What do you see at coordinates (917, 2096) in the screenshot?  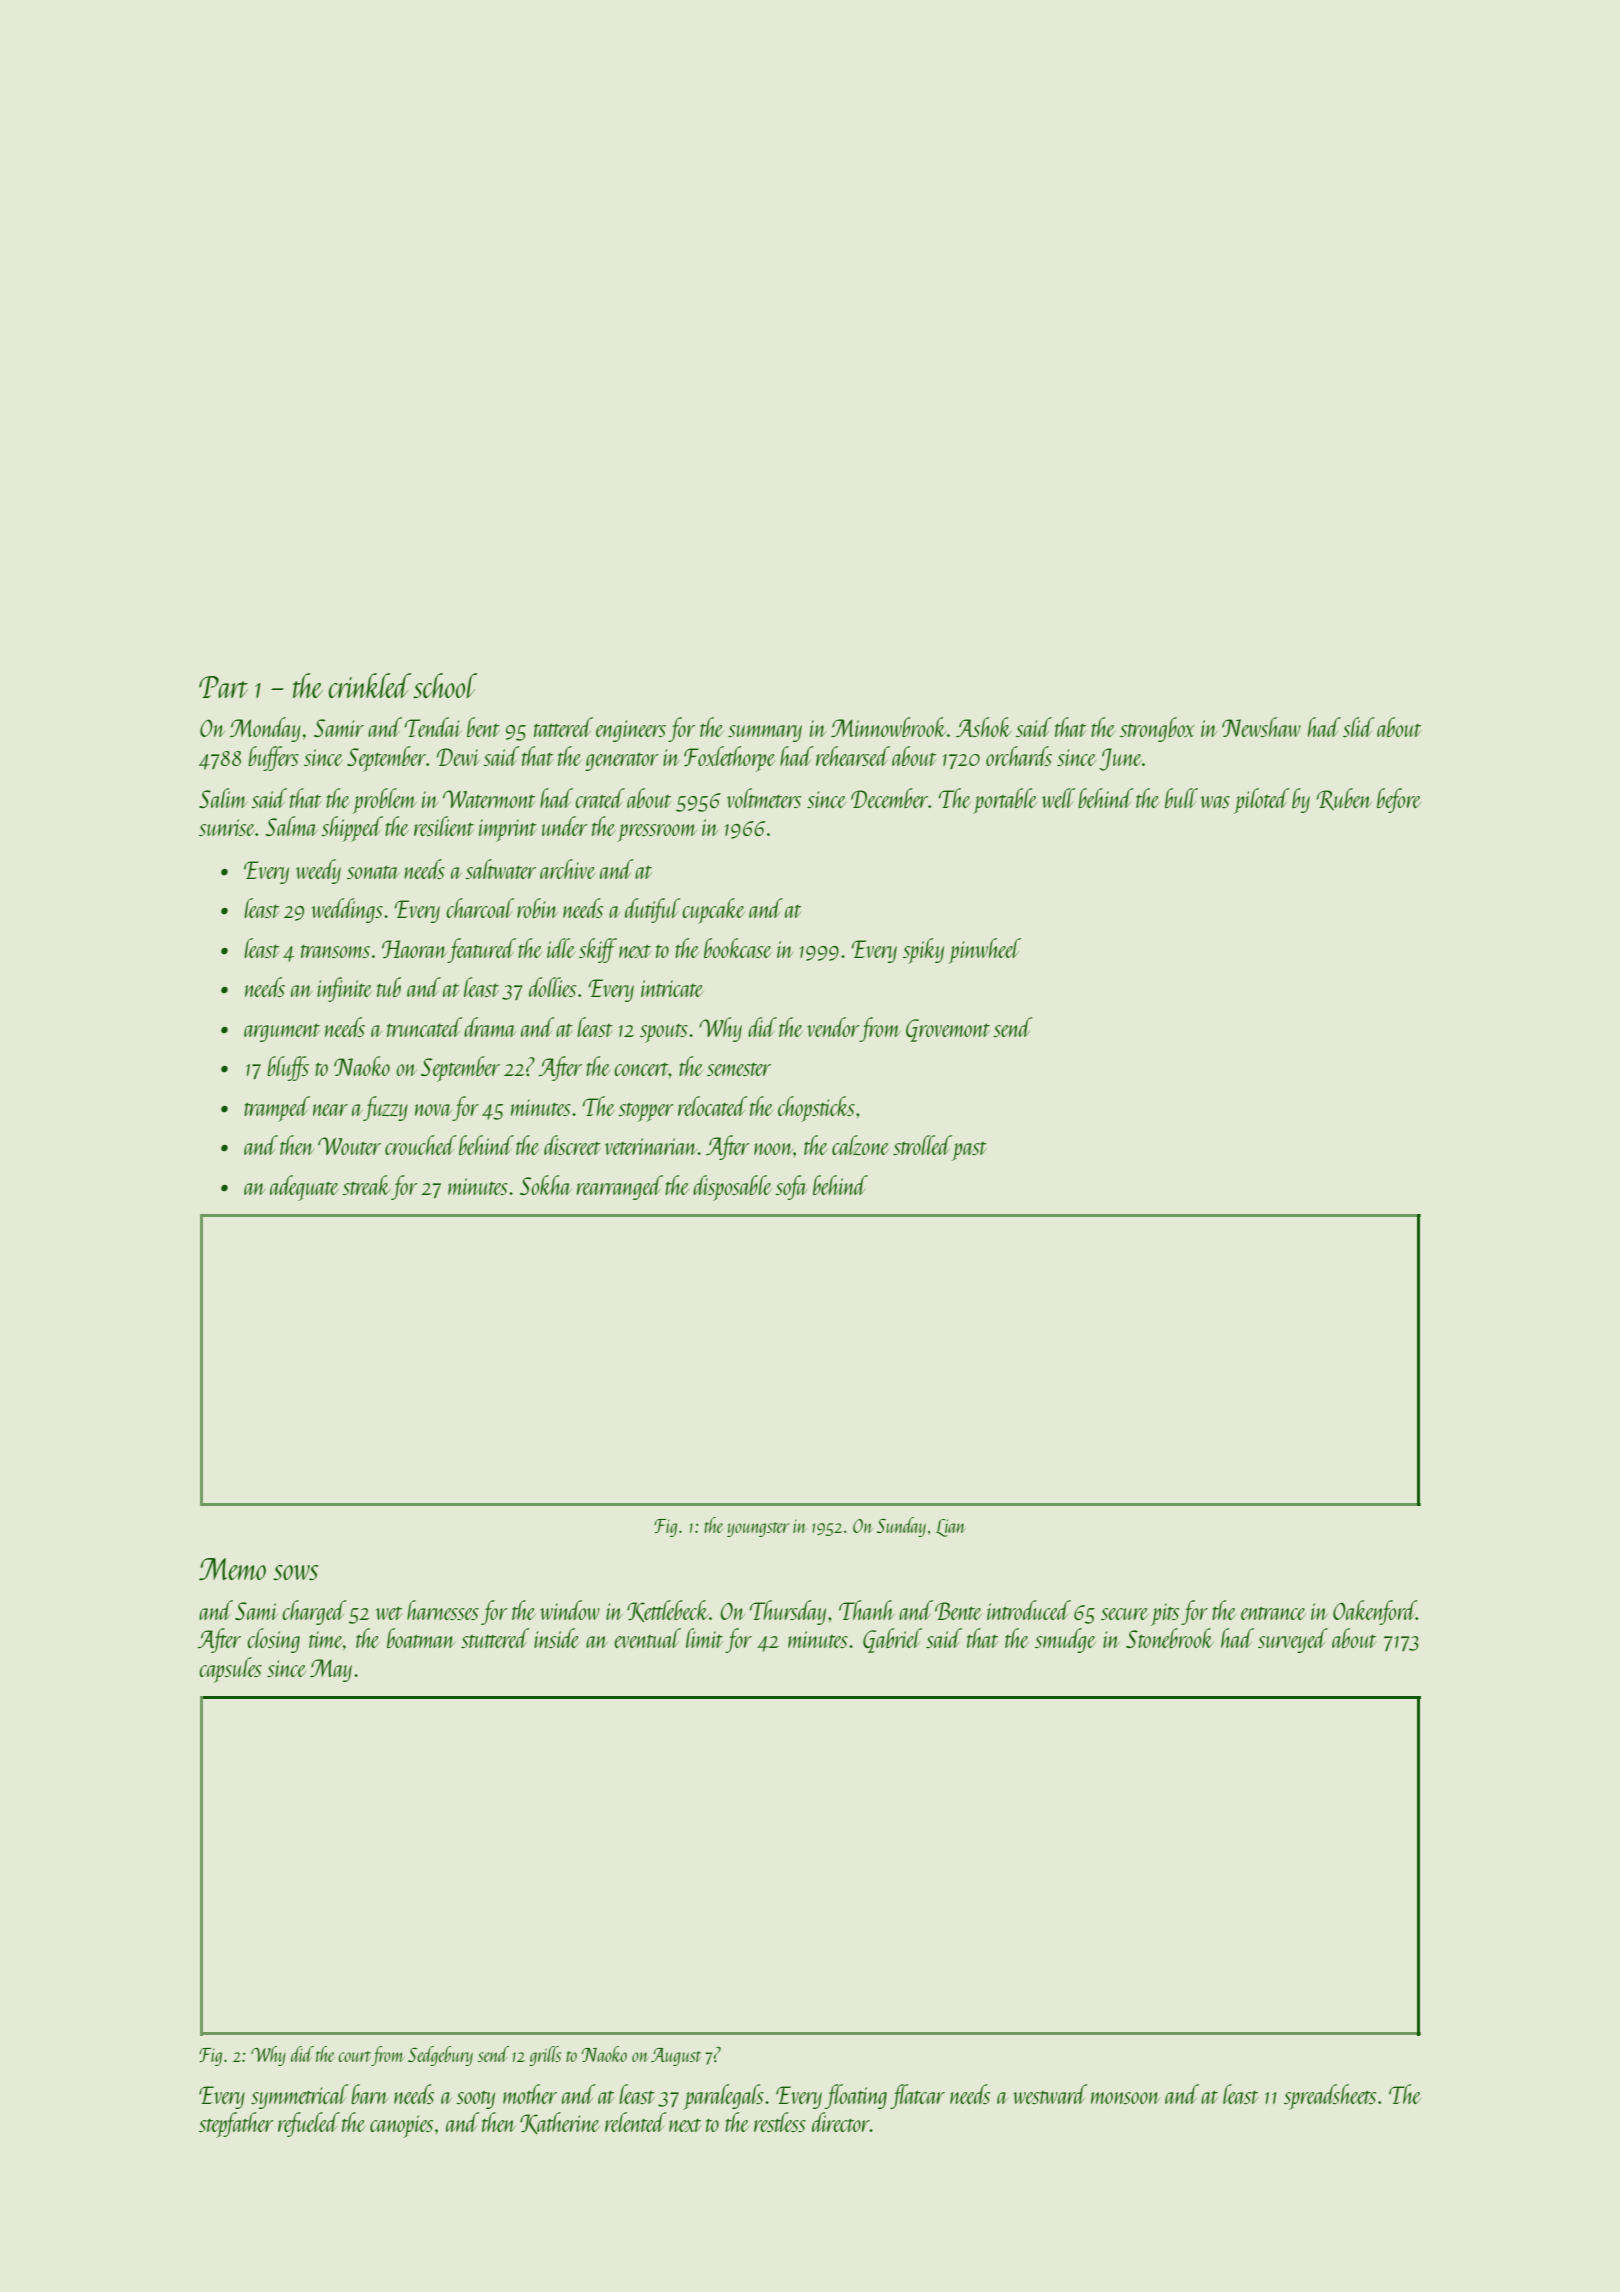 I see `flatcar` at bounding box center [917, 2096].
